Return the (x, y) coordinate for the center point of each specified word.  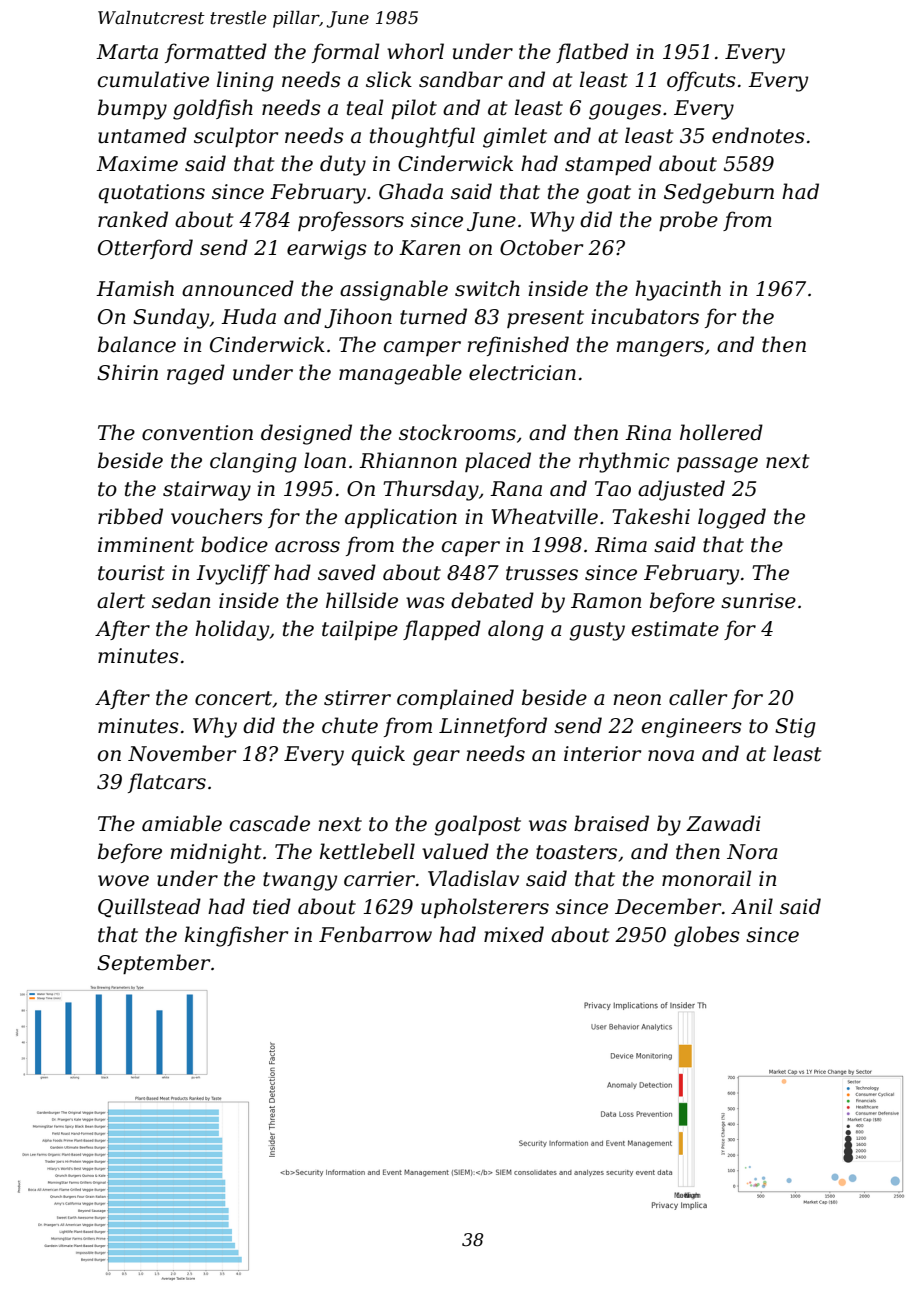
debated (492, 600)
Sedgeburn (719, 193)
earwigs (327, 250)
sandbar (461, 79)
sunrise (758, 601)
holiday (232, 630)
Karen (430, 248)
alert (121, 600)
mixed (514, 934)
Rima (621, 545)
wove (123, 881)
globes (707, 936)
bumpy (132, 109)
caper (471, 548)
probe (688, 221)
